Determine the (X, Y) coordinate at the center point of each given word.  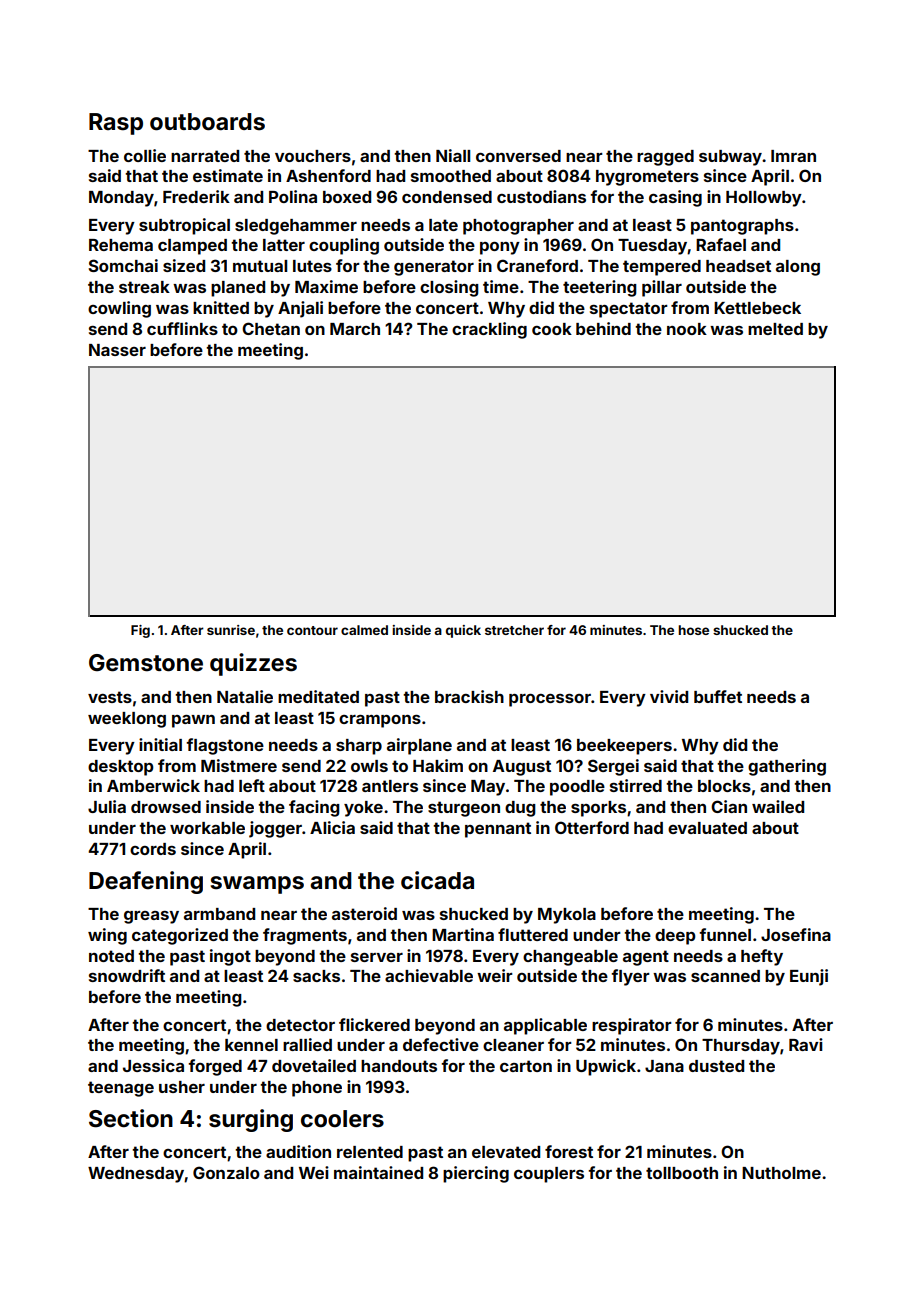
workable (207, 828)
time (501, 286)
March (355, 329)
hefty (762, 957)
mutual (260, 266)
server (377, 957)
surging (251, 1120)
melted (775, 329)
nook (687, 329)
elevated (506, 1152)
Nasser (117, 350)
